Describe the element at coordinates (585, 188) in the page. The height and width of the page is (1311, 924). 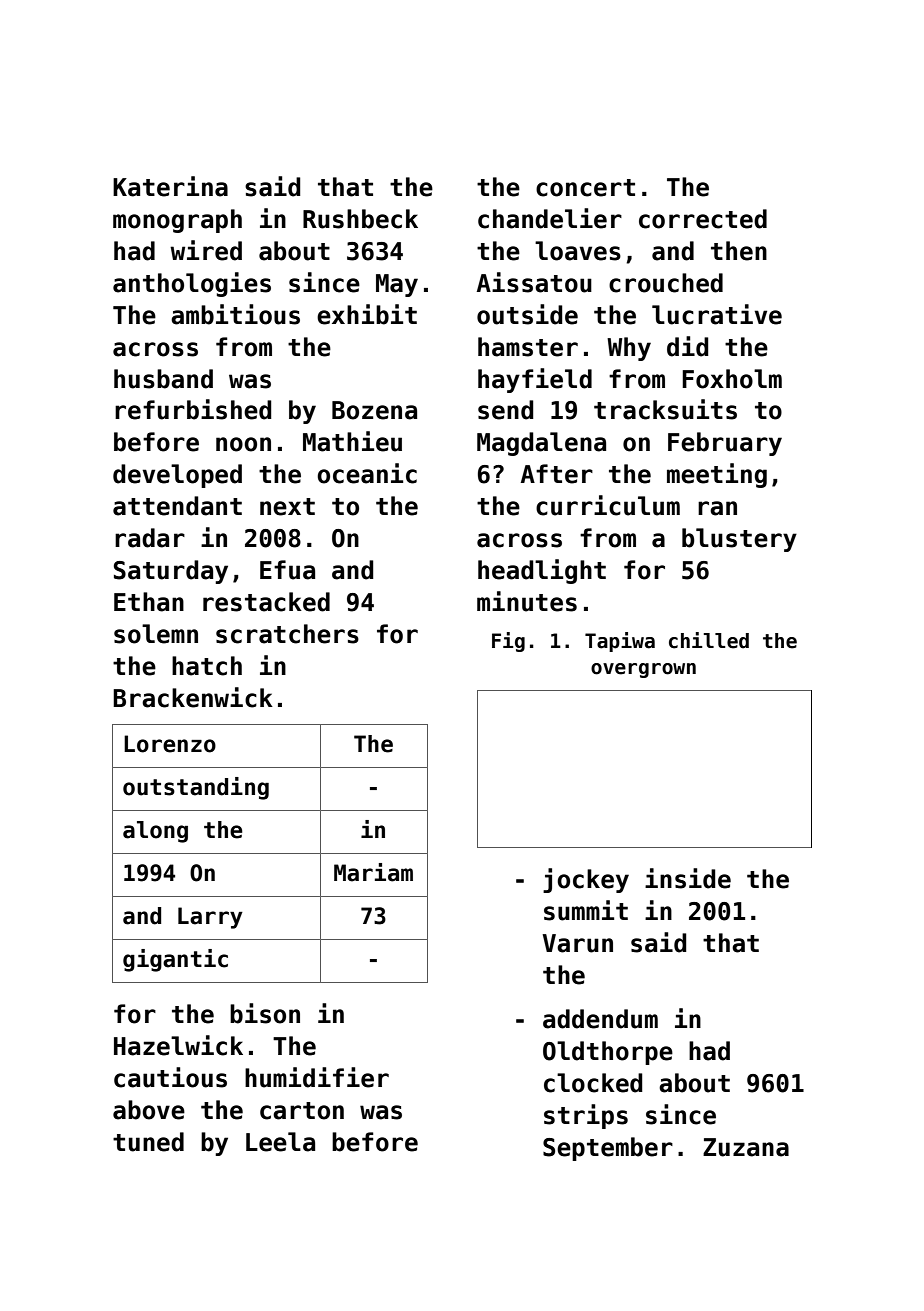
I see `concert` at that location.
